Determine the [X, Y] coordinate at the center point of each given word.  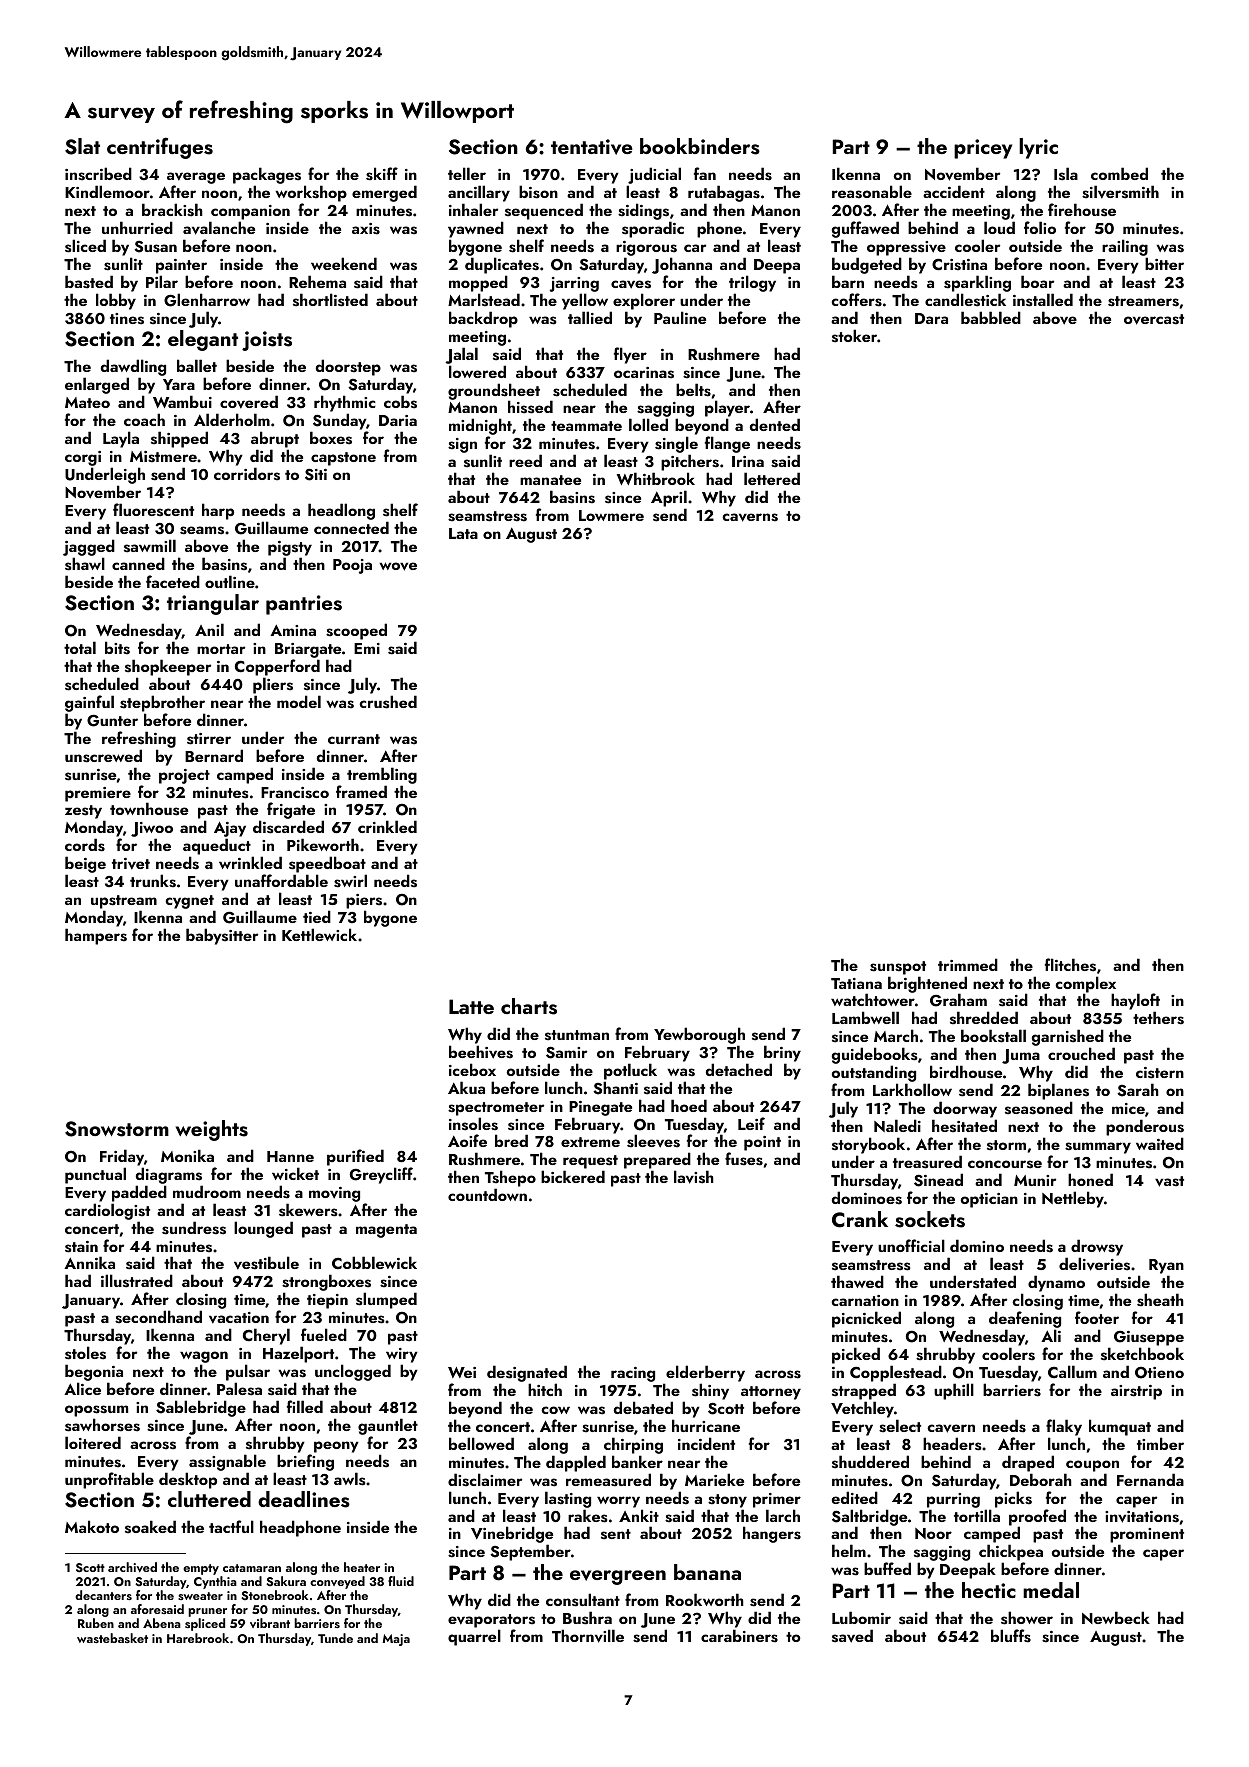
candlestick [965, 300]
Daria [398, 420]
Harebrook [198, 1638]
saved [852, 1636]
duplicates [502, 265]
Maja [396, 1640]
